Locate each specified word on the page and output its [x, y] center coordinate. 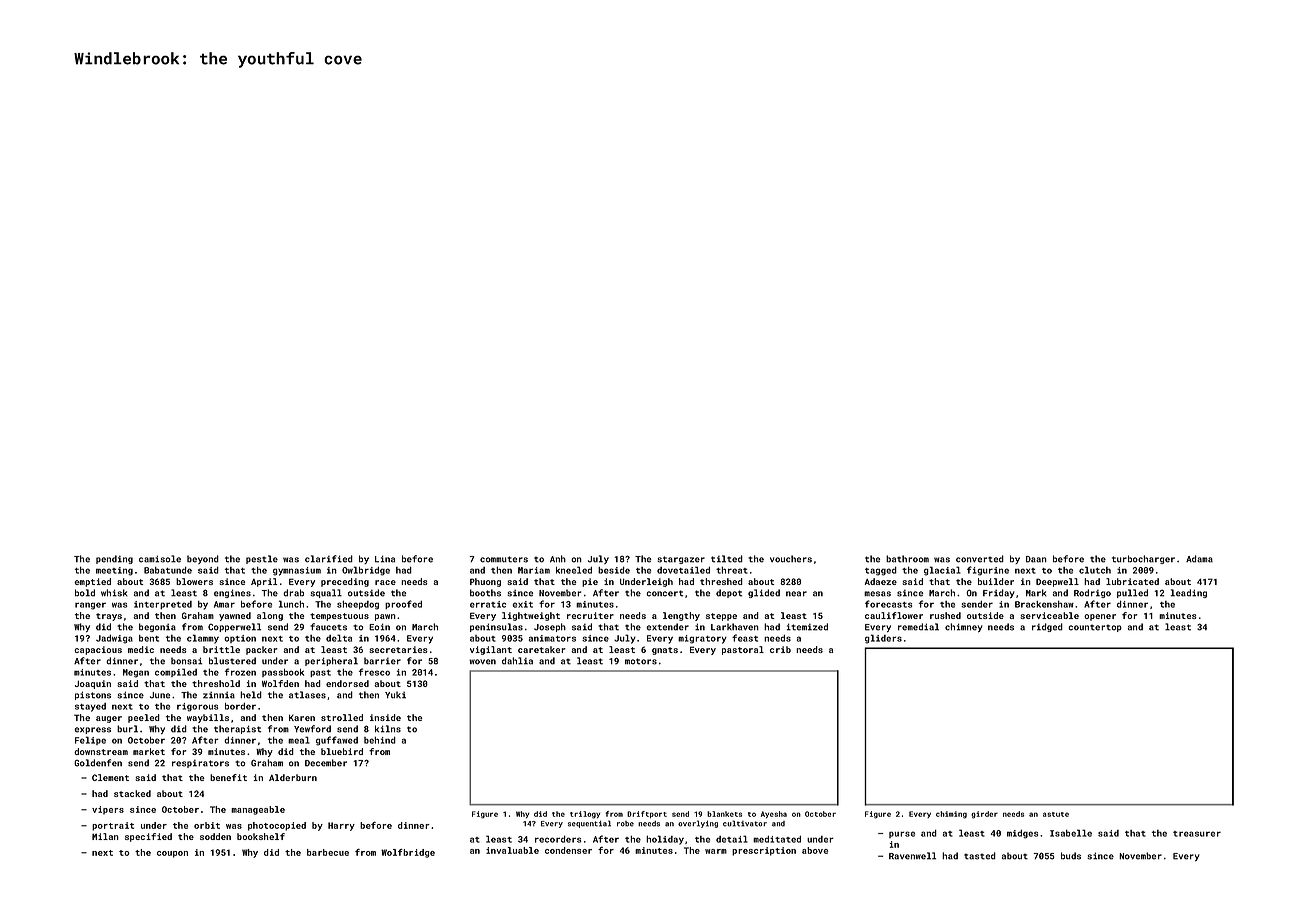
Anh [558, 559]
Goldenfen [98, 763]
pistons [93, 695]
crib [780, 649]
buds [1071, 856]
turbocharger [1143, 559]
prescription [764, 851]
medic [141, 649]
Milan [105, 836]
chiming [951, 815]
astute [1056, 814]
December [326, 763]
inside [385, 717]
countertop [1095, 628]
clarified [329, 559]
